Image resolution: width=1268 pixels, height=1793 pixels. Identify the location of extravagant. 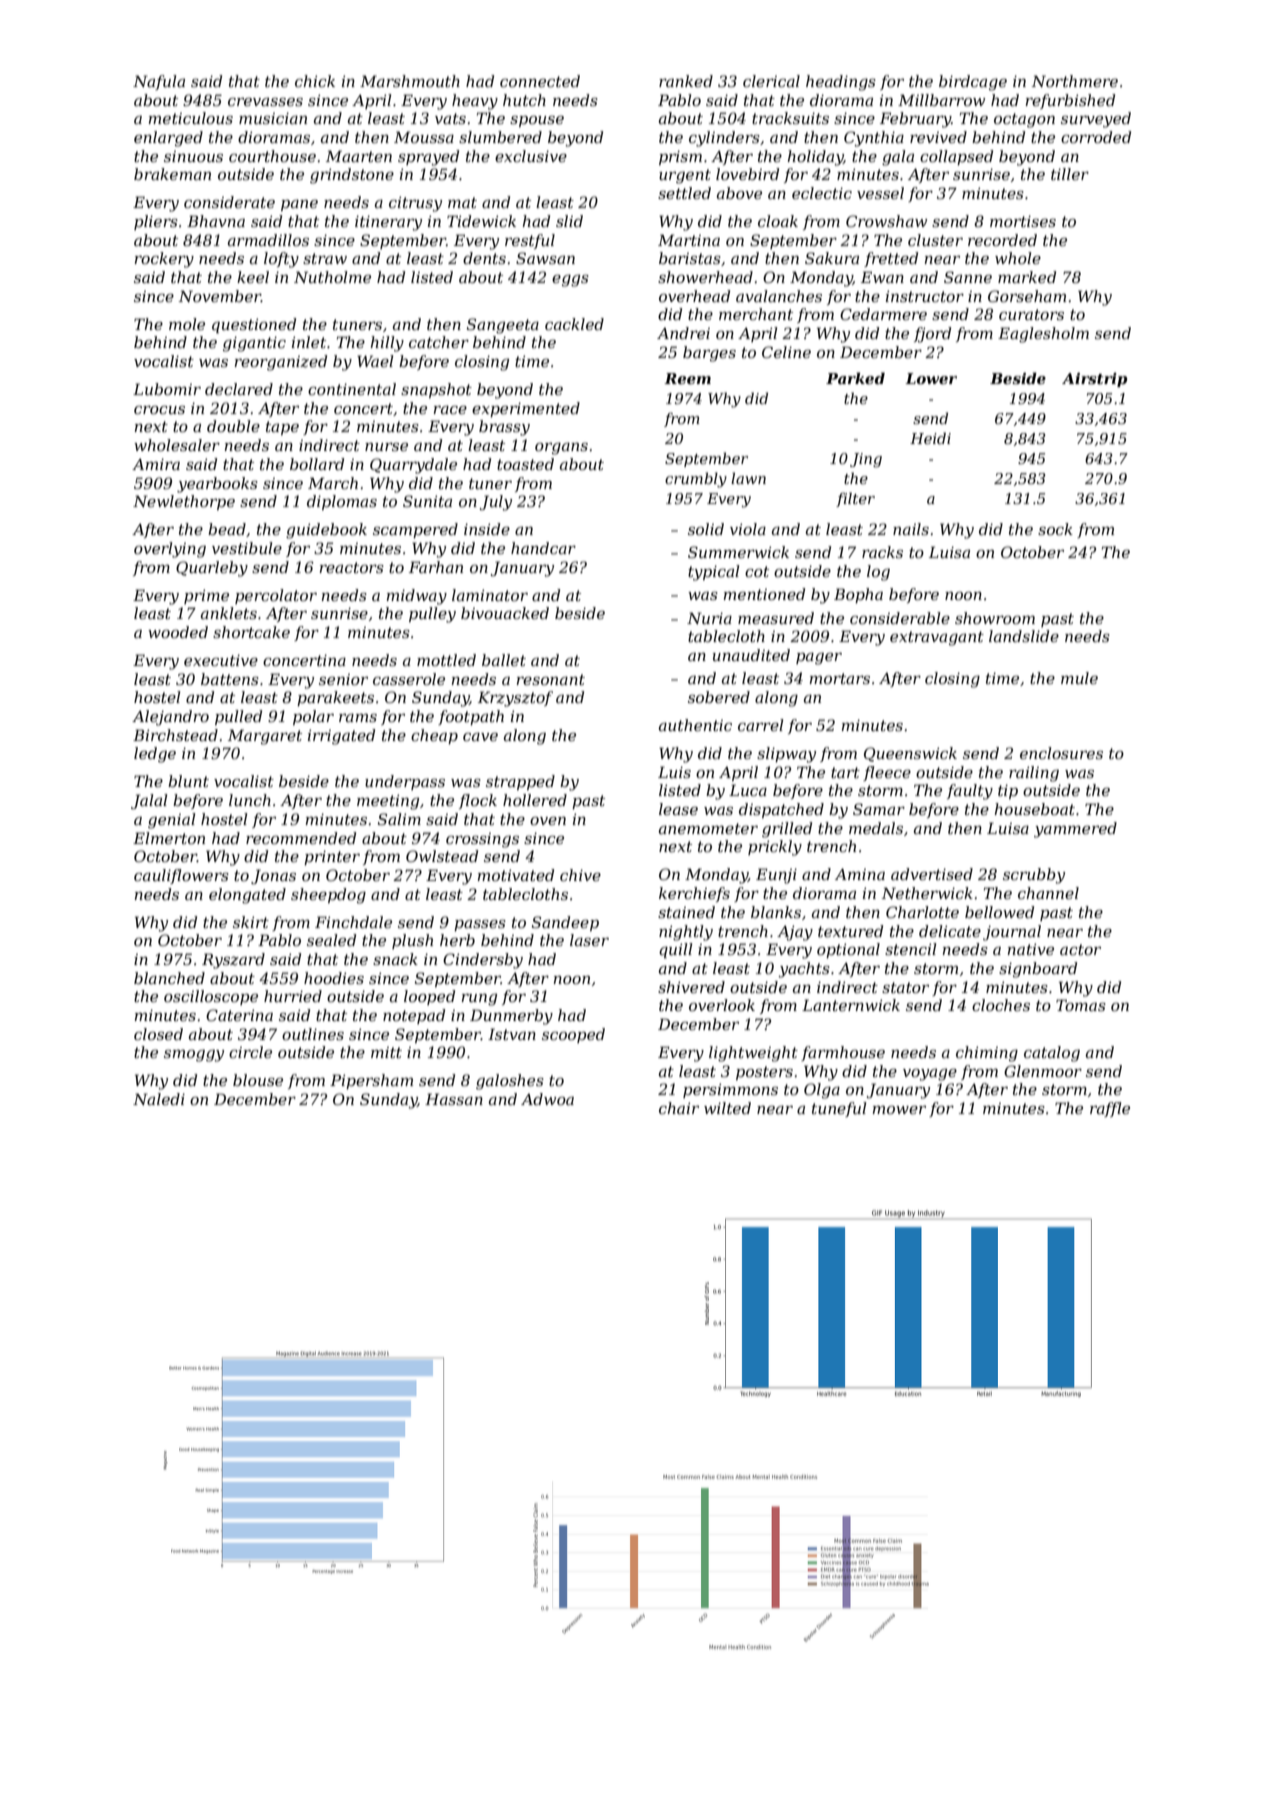
(937, 638).
